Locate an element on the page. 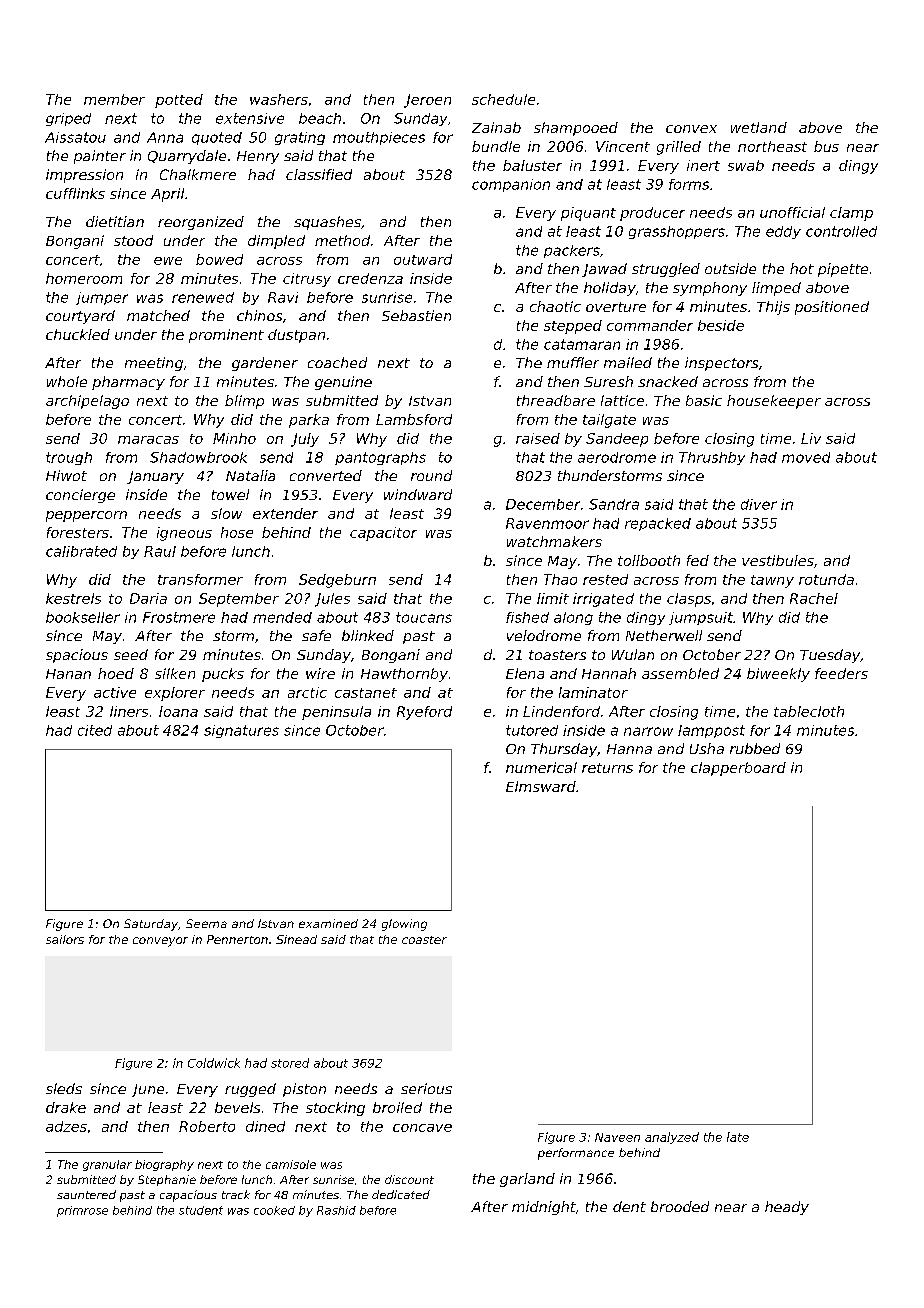  washers is located at coordinates (279, 99).
